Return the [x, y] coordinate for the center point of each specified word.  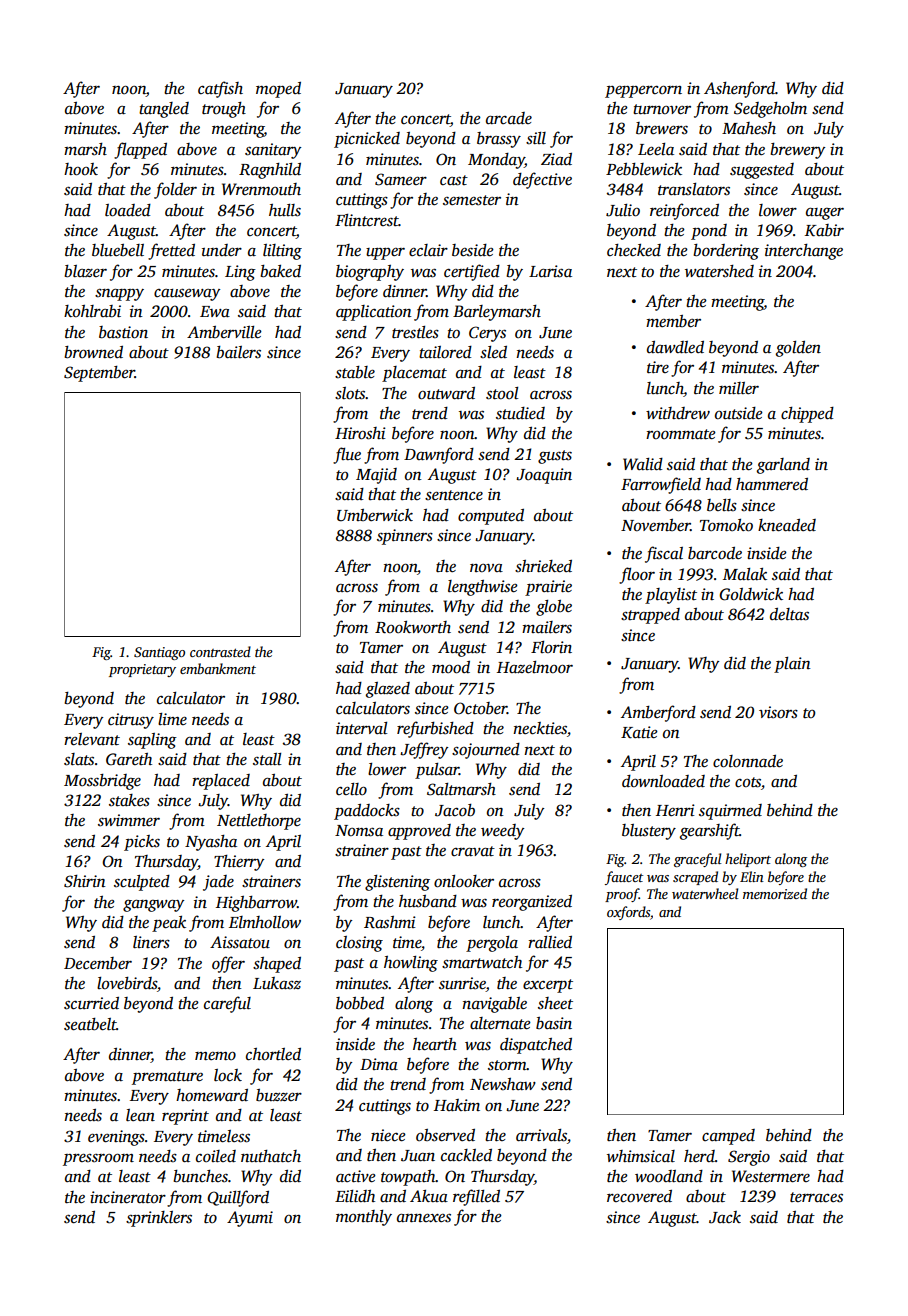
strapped [650, 616]
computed [491, 517]
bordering [726, 252]
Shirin [85, 881]
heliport [748, 860]
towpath [408, 1178]
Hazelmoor [535, 667]
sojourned [486, 751]
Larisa [550, 271]
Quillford [238, 1198]
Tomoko [726, 525]
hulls [285, 210]
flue [347, 455]
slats [79, 759]
